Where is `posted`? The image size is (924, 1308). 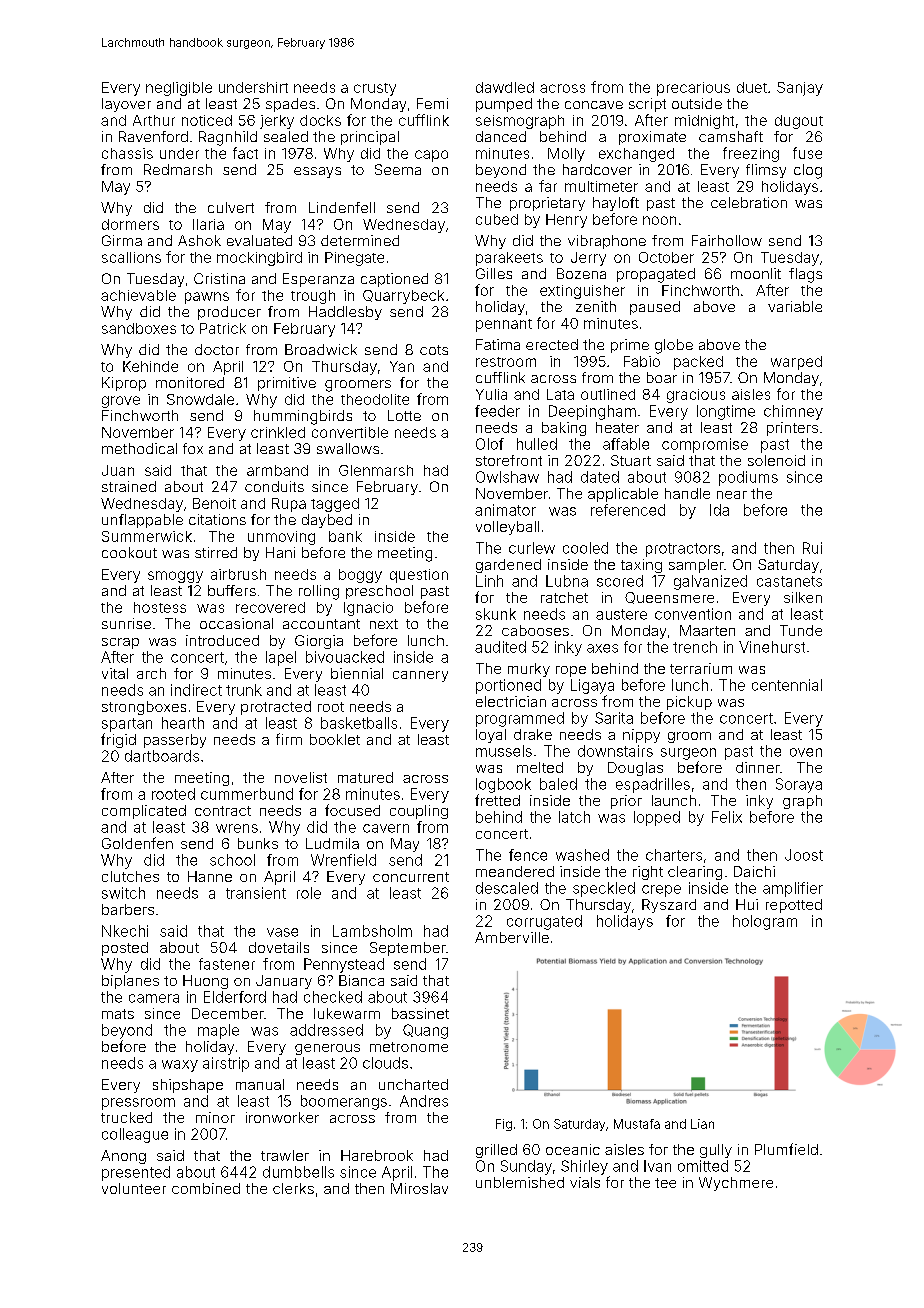
posted is located at coordinates (125, 949).
